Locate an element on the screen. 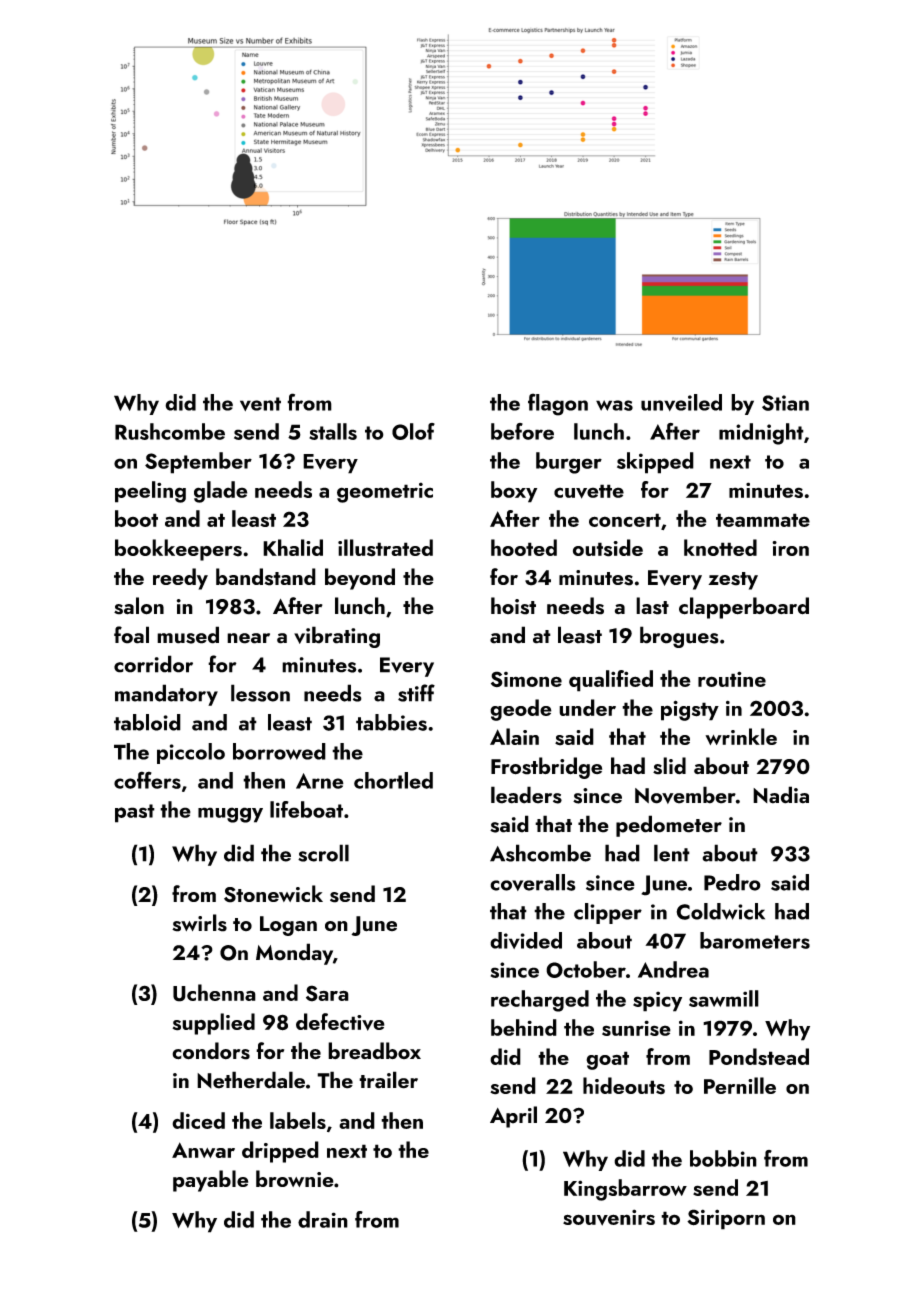  Olof is located at coordinates (413, 431).
